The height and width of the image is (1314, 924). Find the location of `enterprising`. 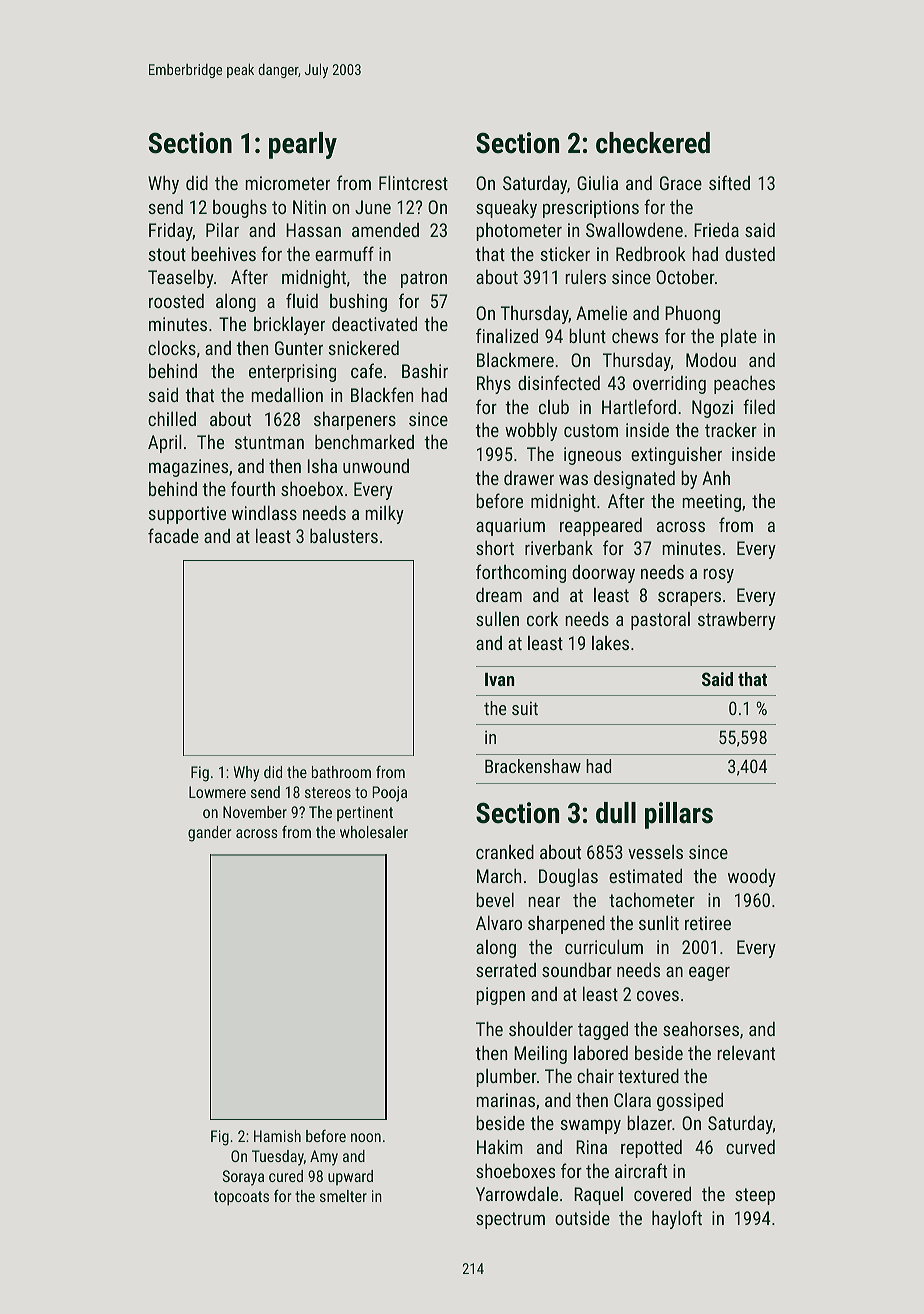

enterprising is located at coordinates (292, 373).
